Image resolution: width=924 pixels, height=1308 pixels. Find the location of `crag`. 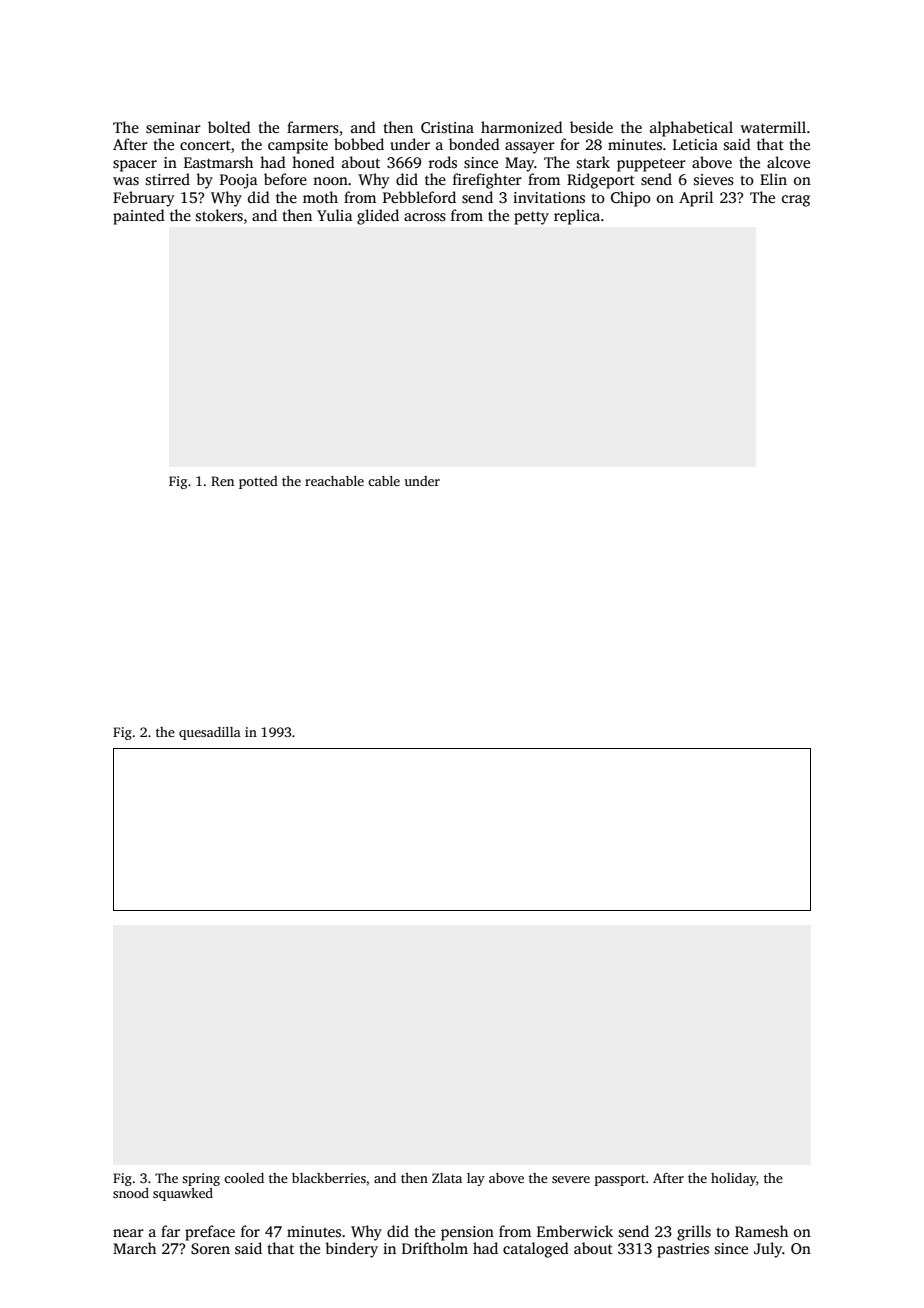

crag is located at coordinates (796, 201).
